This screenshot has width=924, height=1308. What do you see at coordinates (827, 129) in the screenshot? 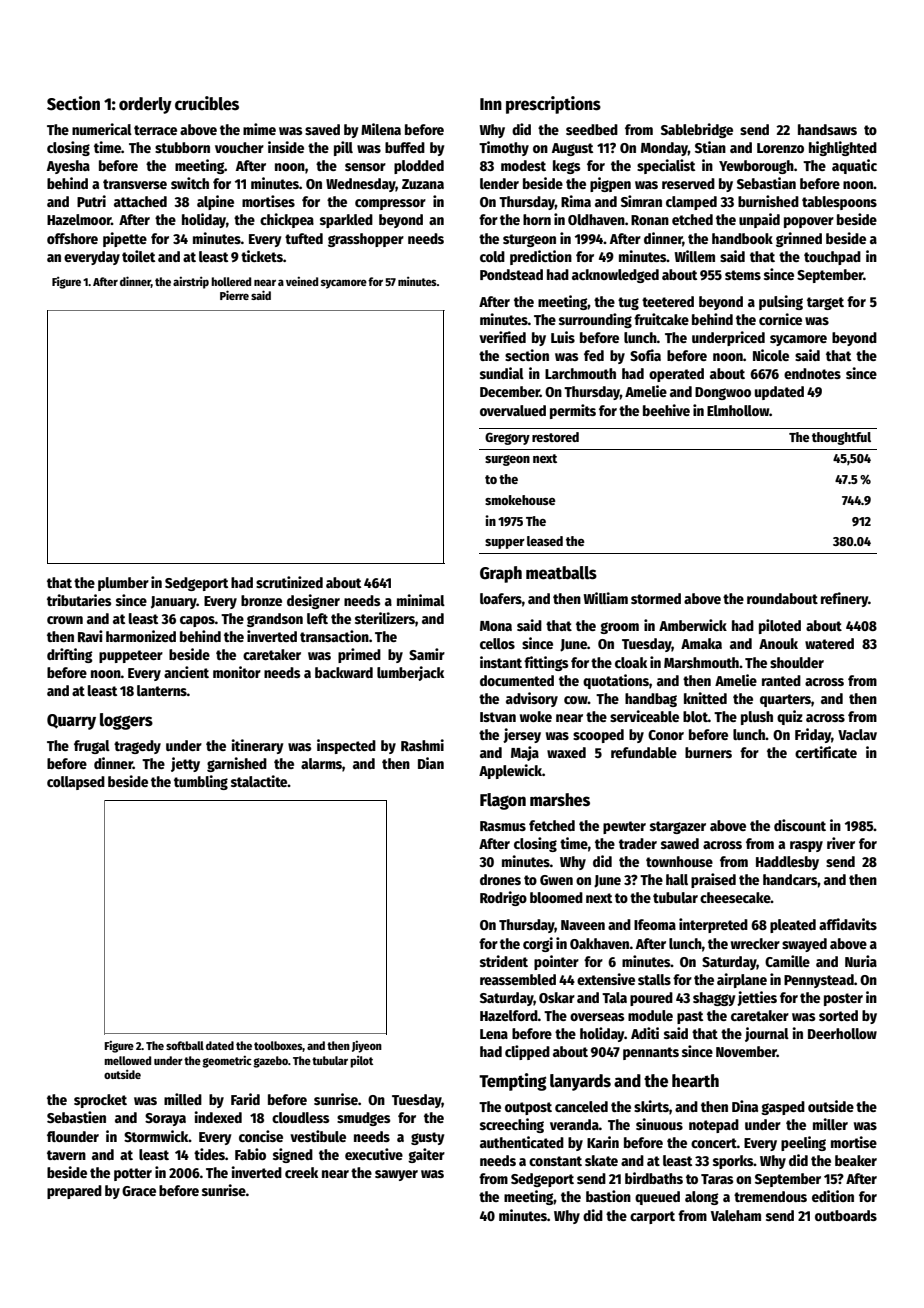
I see `handsaws` at bounding box center [827, 129].
